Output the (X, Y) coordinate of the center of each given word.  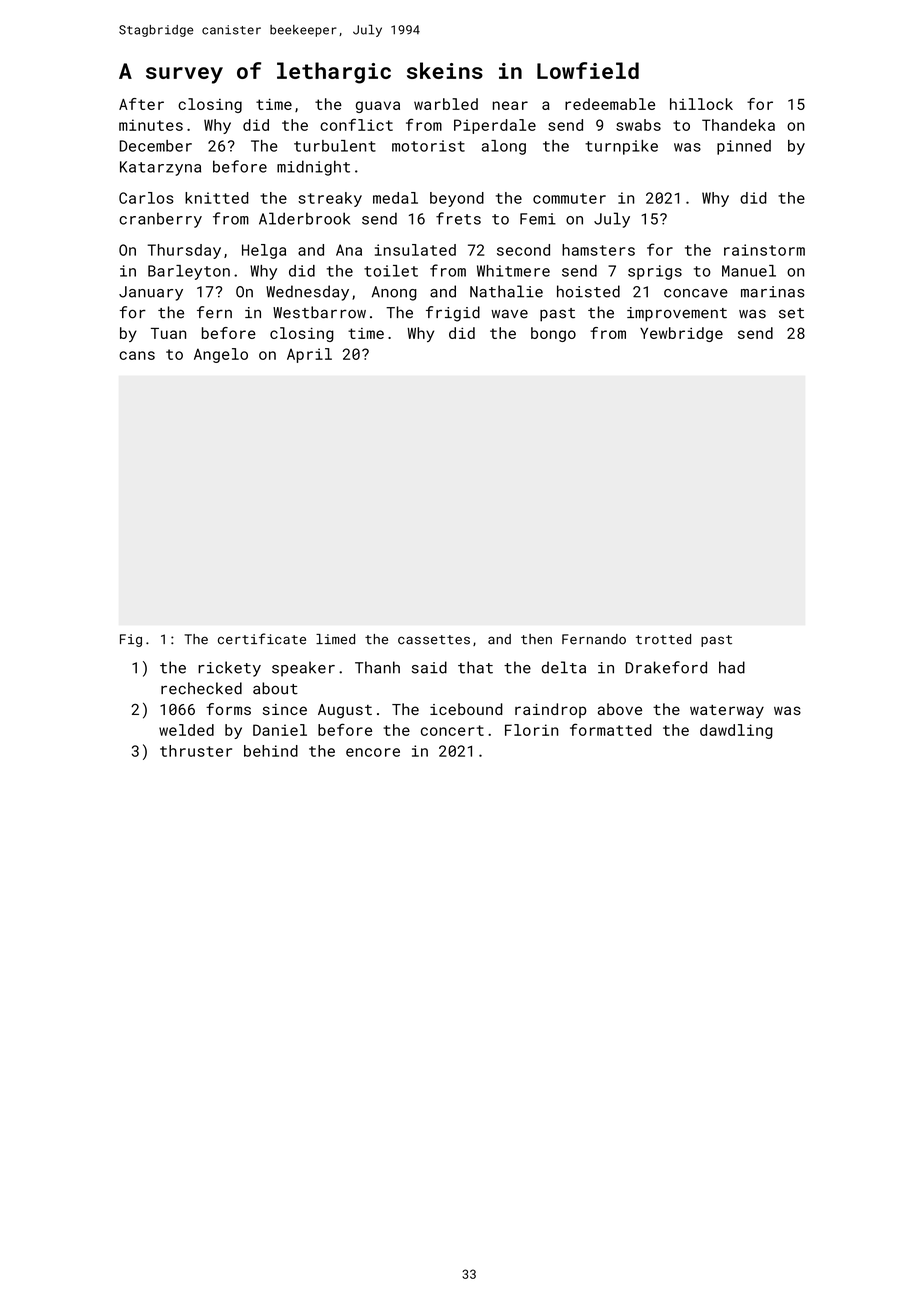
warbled (446, 104)
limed (335, 639)
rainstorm (764, 250)
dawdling (736, 731)
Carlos (146, 198)
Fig (131, 640)
